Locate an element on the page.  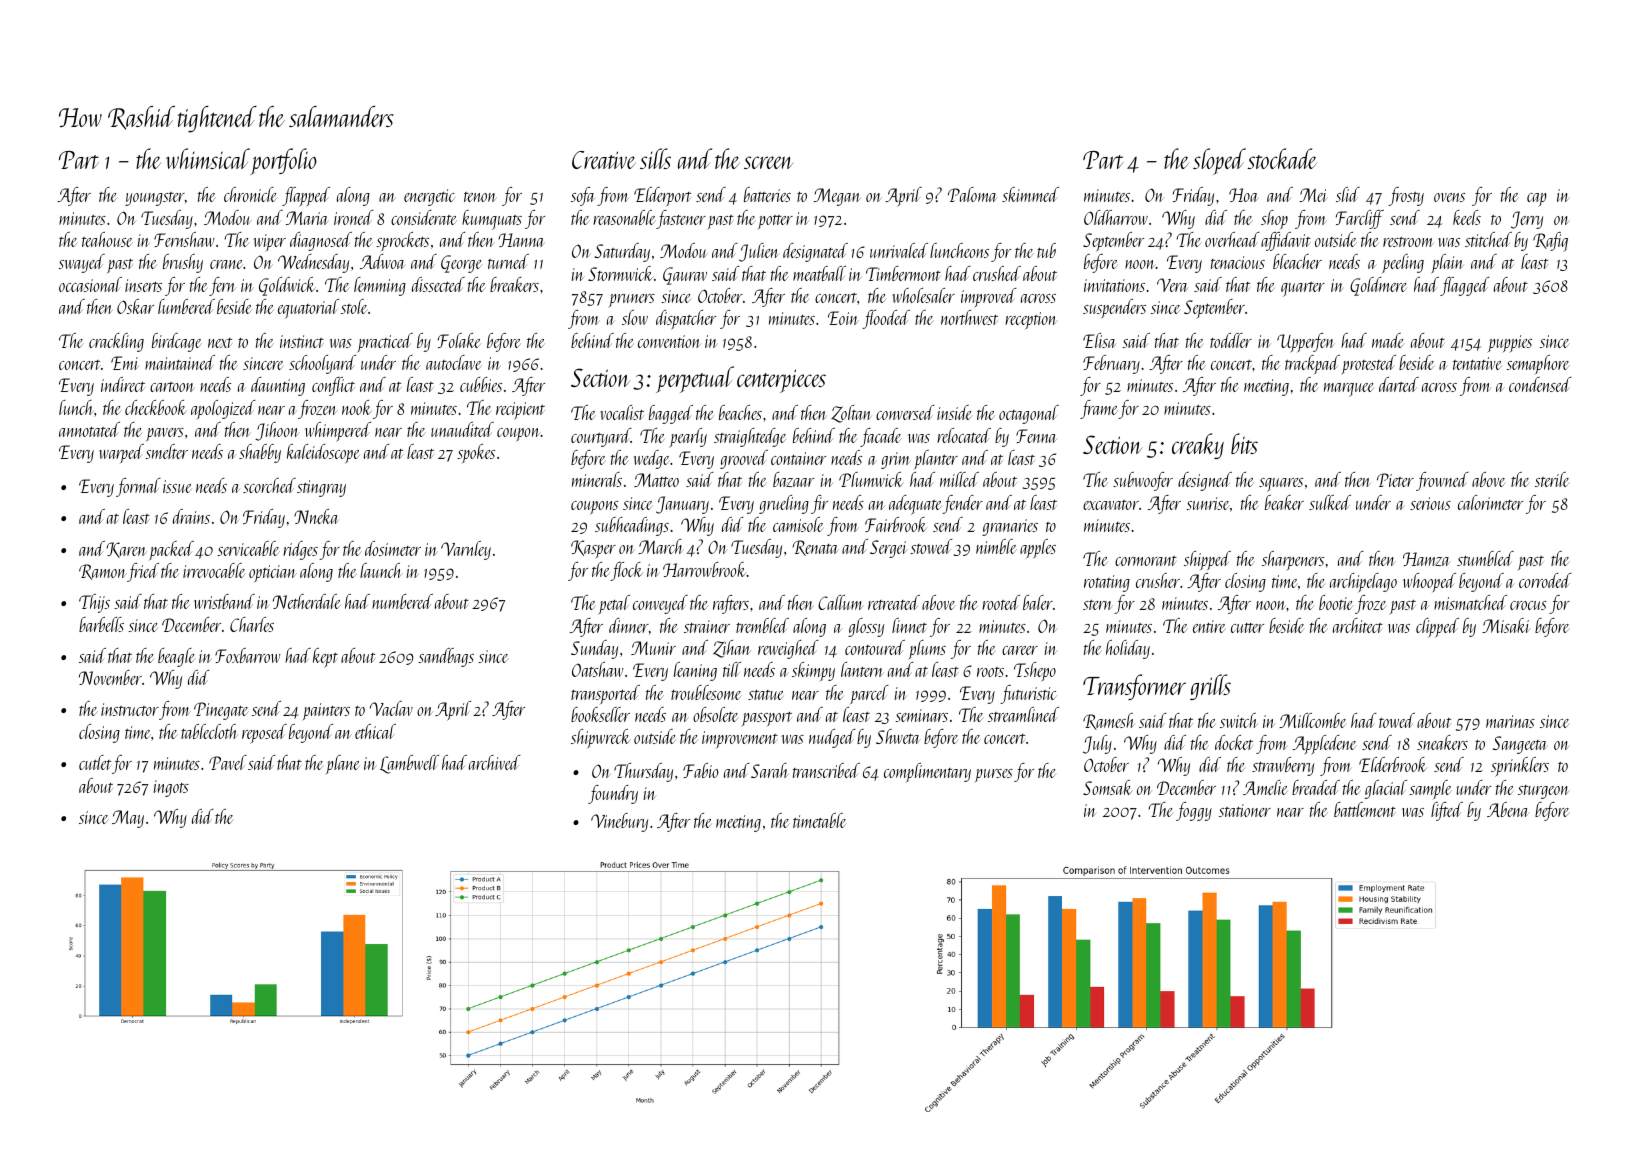
dispatcher is located at coordinates (686, 319).
